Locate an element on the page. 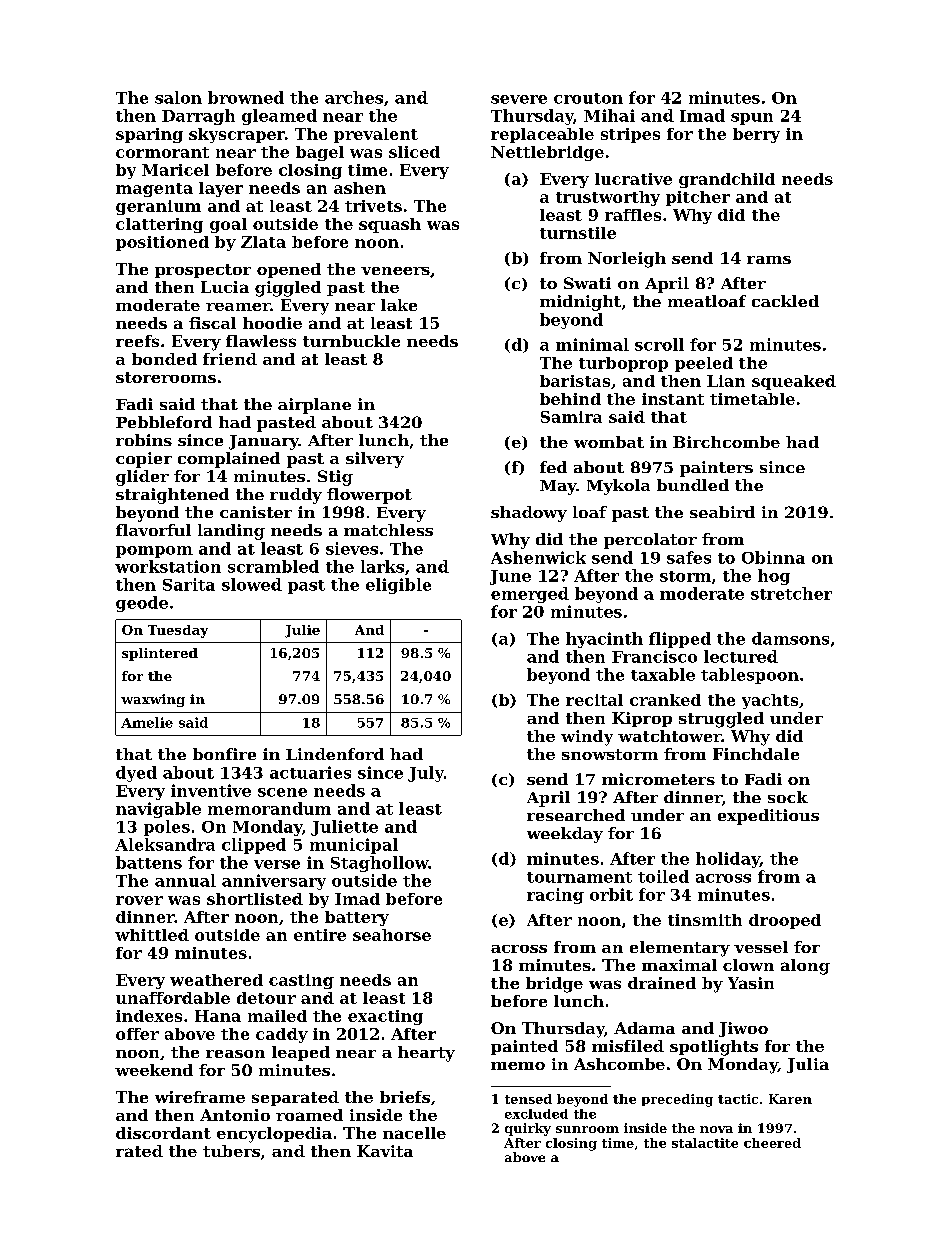  sparing is located at coordinates (149, 135).
